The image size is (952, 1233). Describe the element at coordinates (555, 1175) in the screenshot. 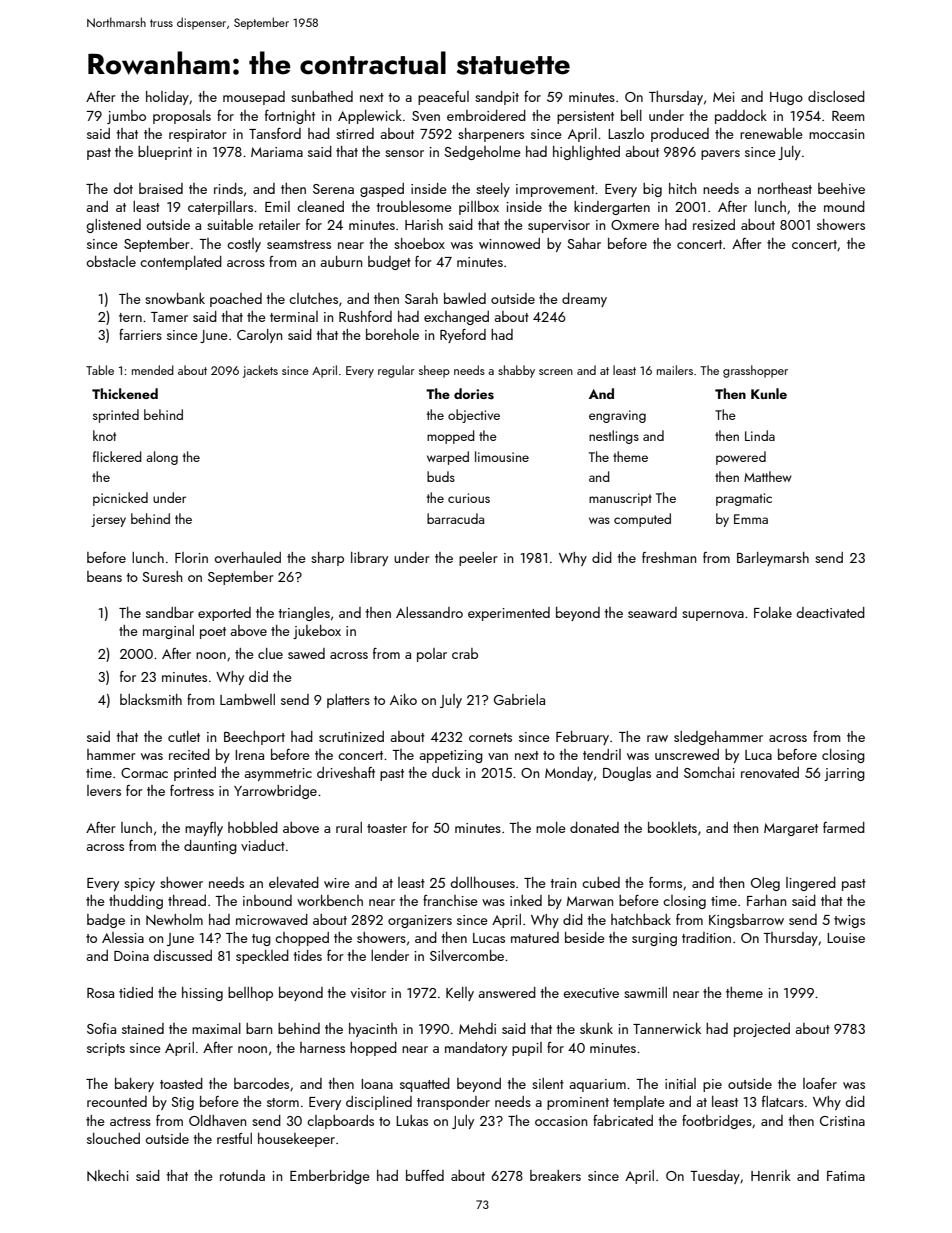

I see `breakers` at that location.
